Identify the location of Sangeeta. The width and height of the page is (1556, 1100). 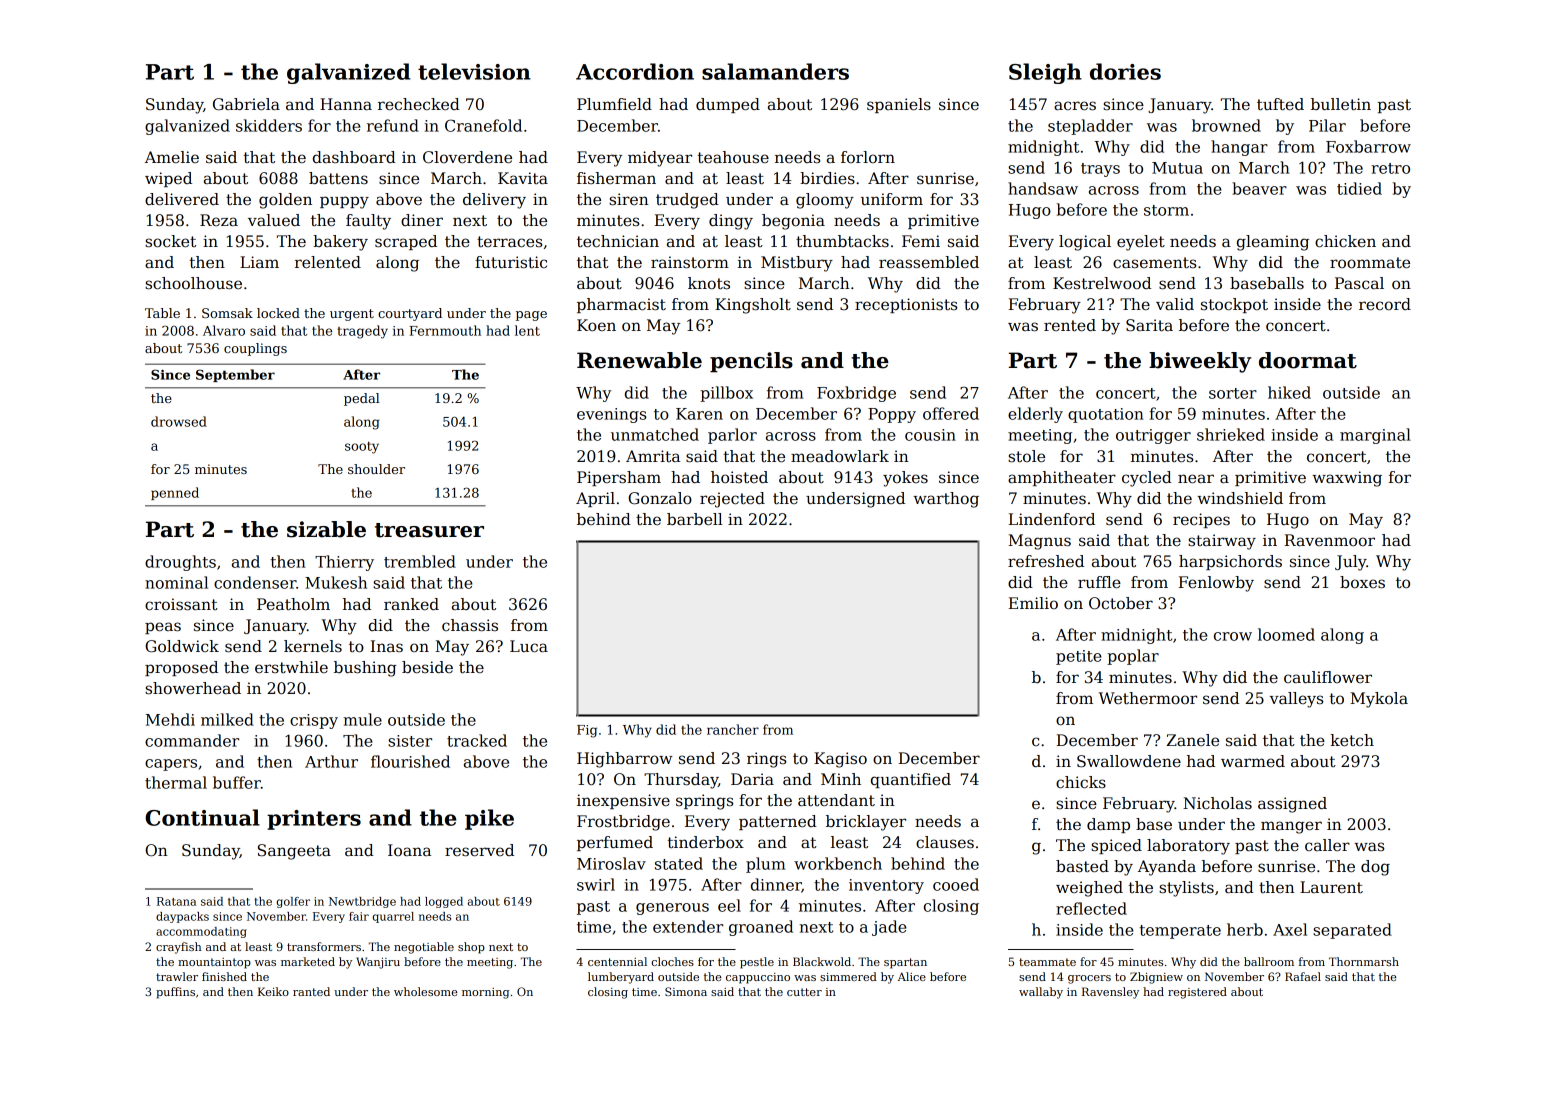
(294, 852).
